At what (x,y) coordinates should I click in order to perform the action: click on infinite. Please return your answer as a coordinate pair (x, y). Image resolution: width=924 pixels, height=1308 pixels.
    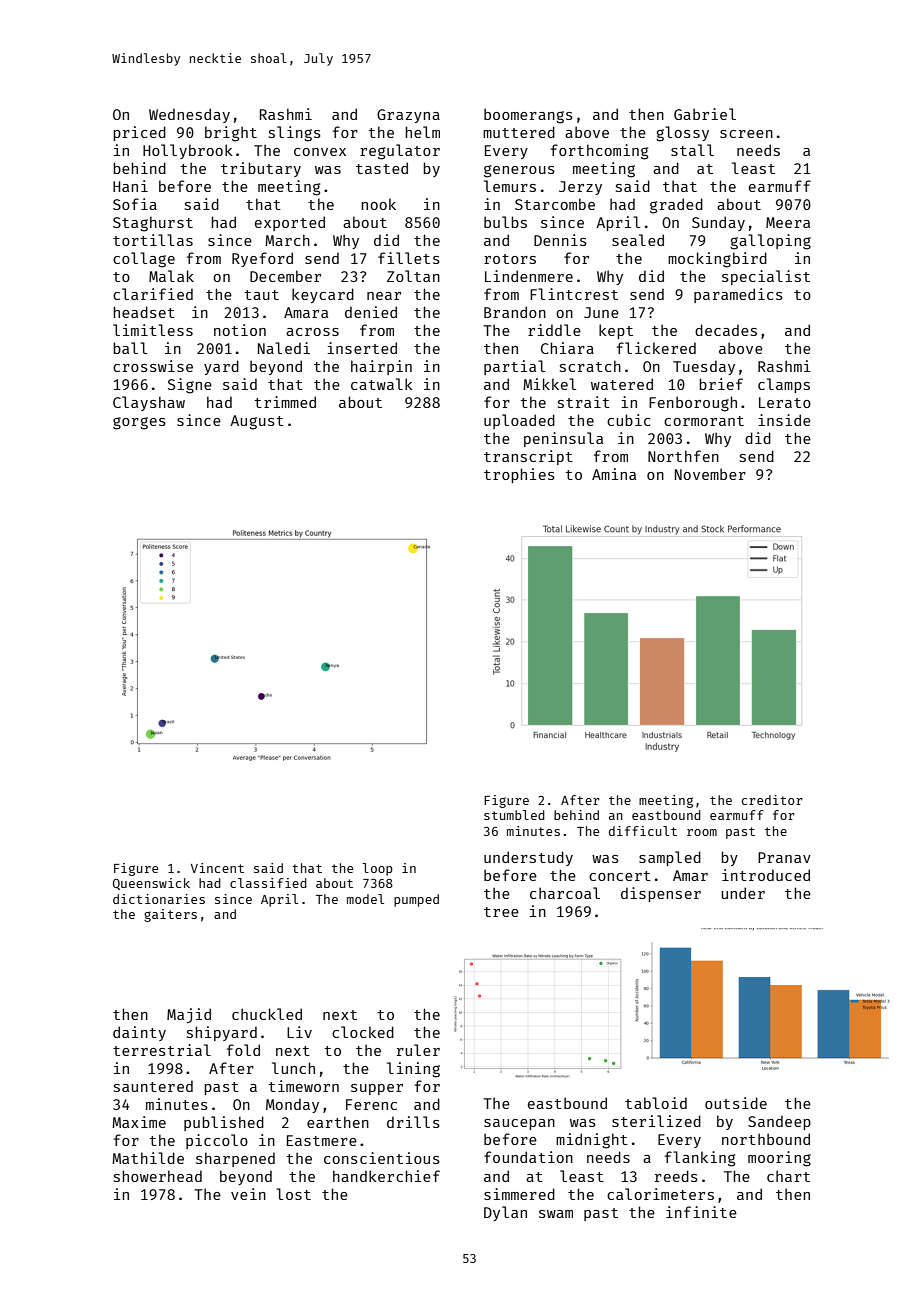
    Looking at the image, I should click on (701, 1212).
